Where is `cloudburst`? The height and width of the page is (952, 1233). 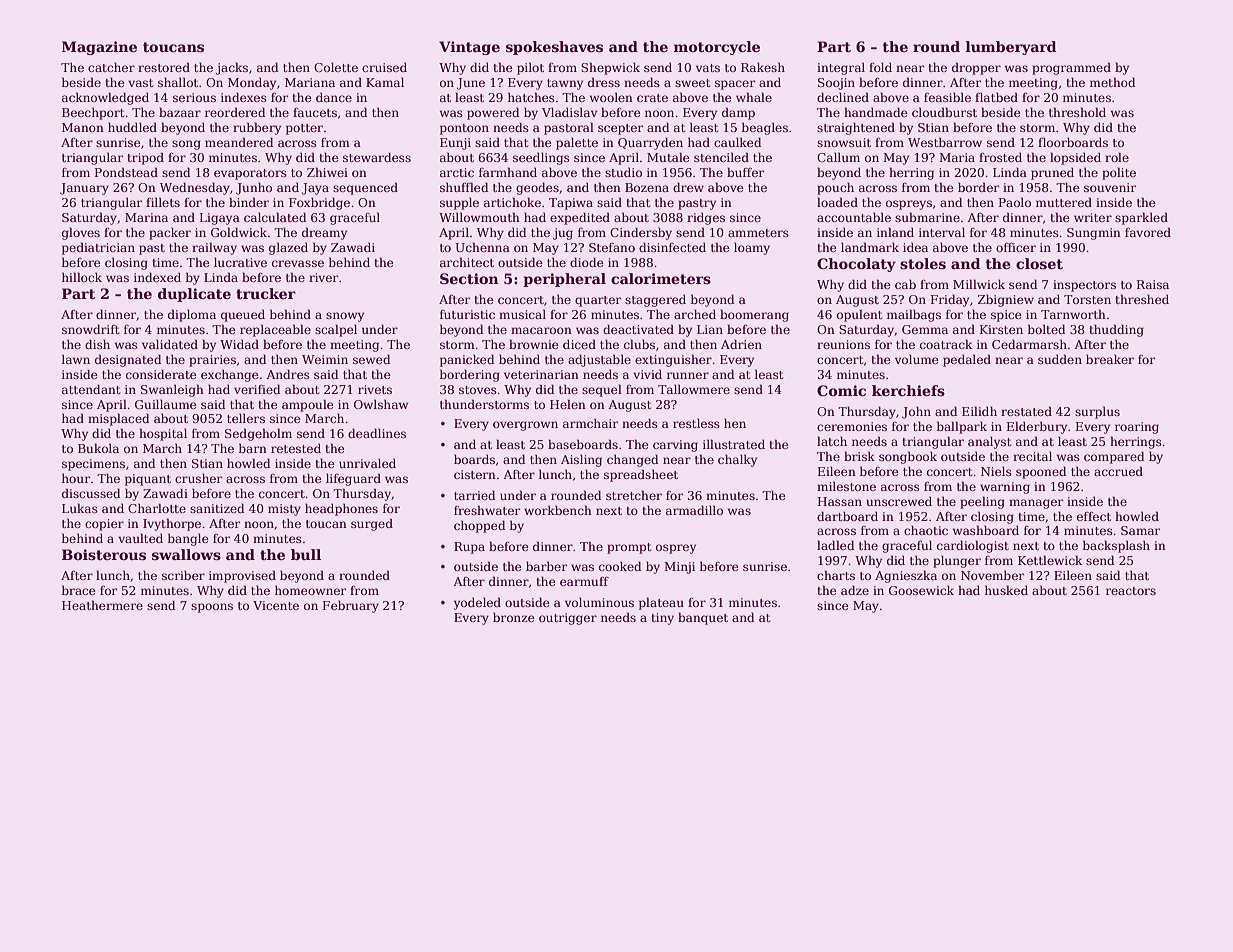
cloudburst is located at coordinates (944, 112).
